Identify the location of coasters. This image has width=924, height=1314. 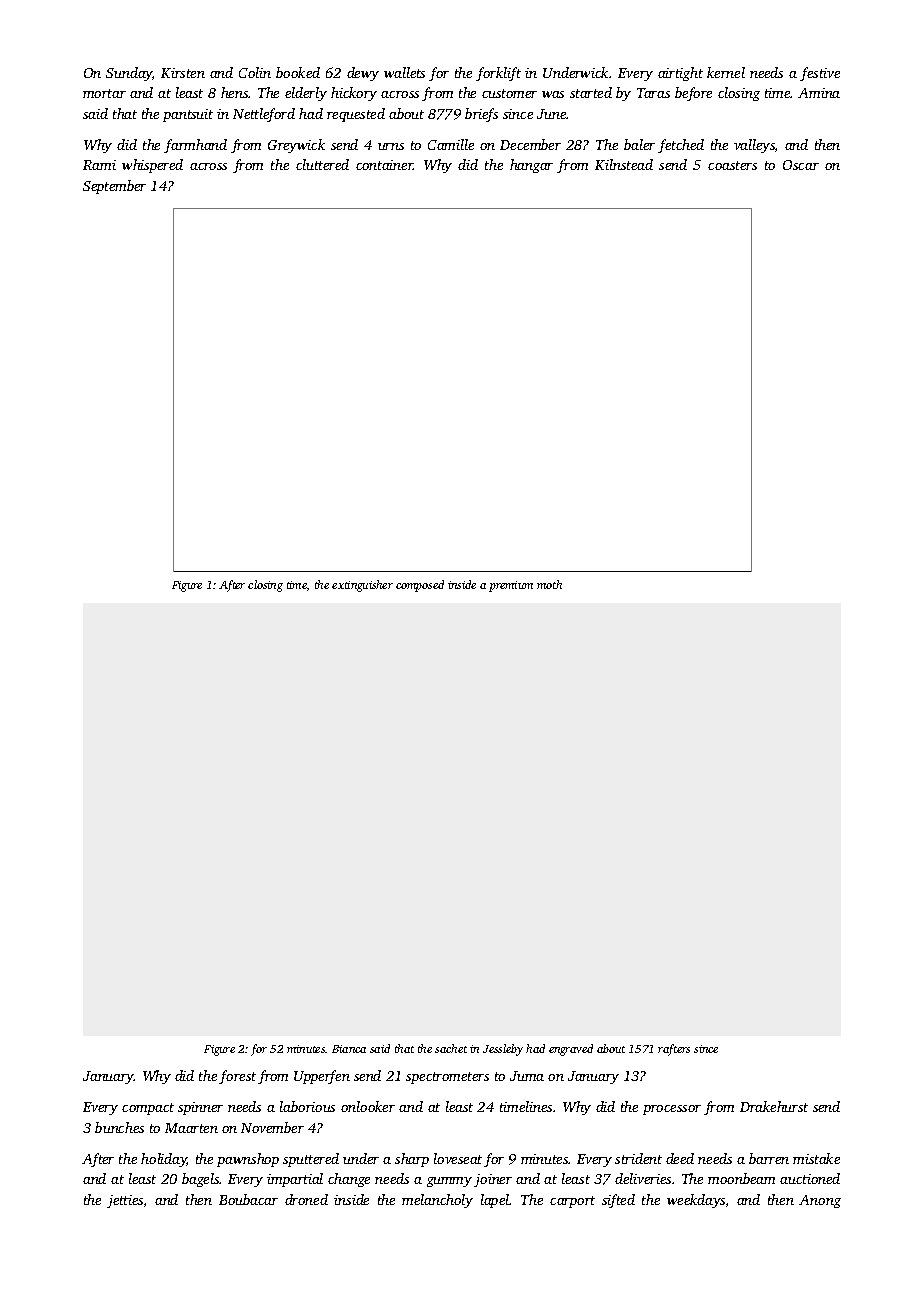
(732, 165).
